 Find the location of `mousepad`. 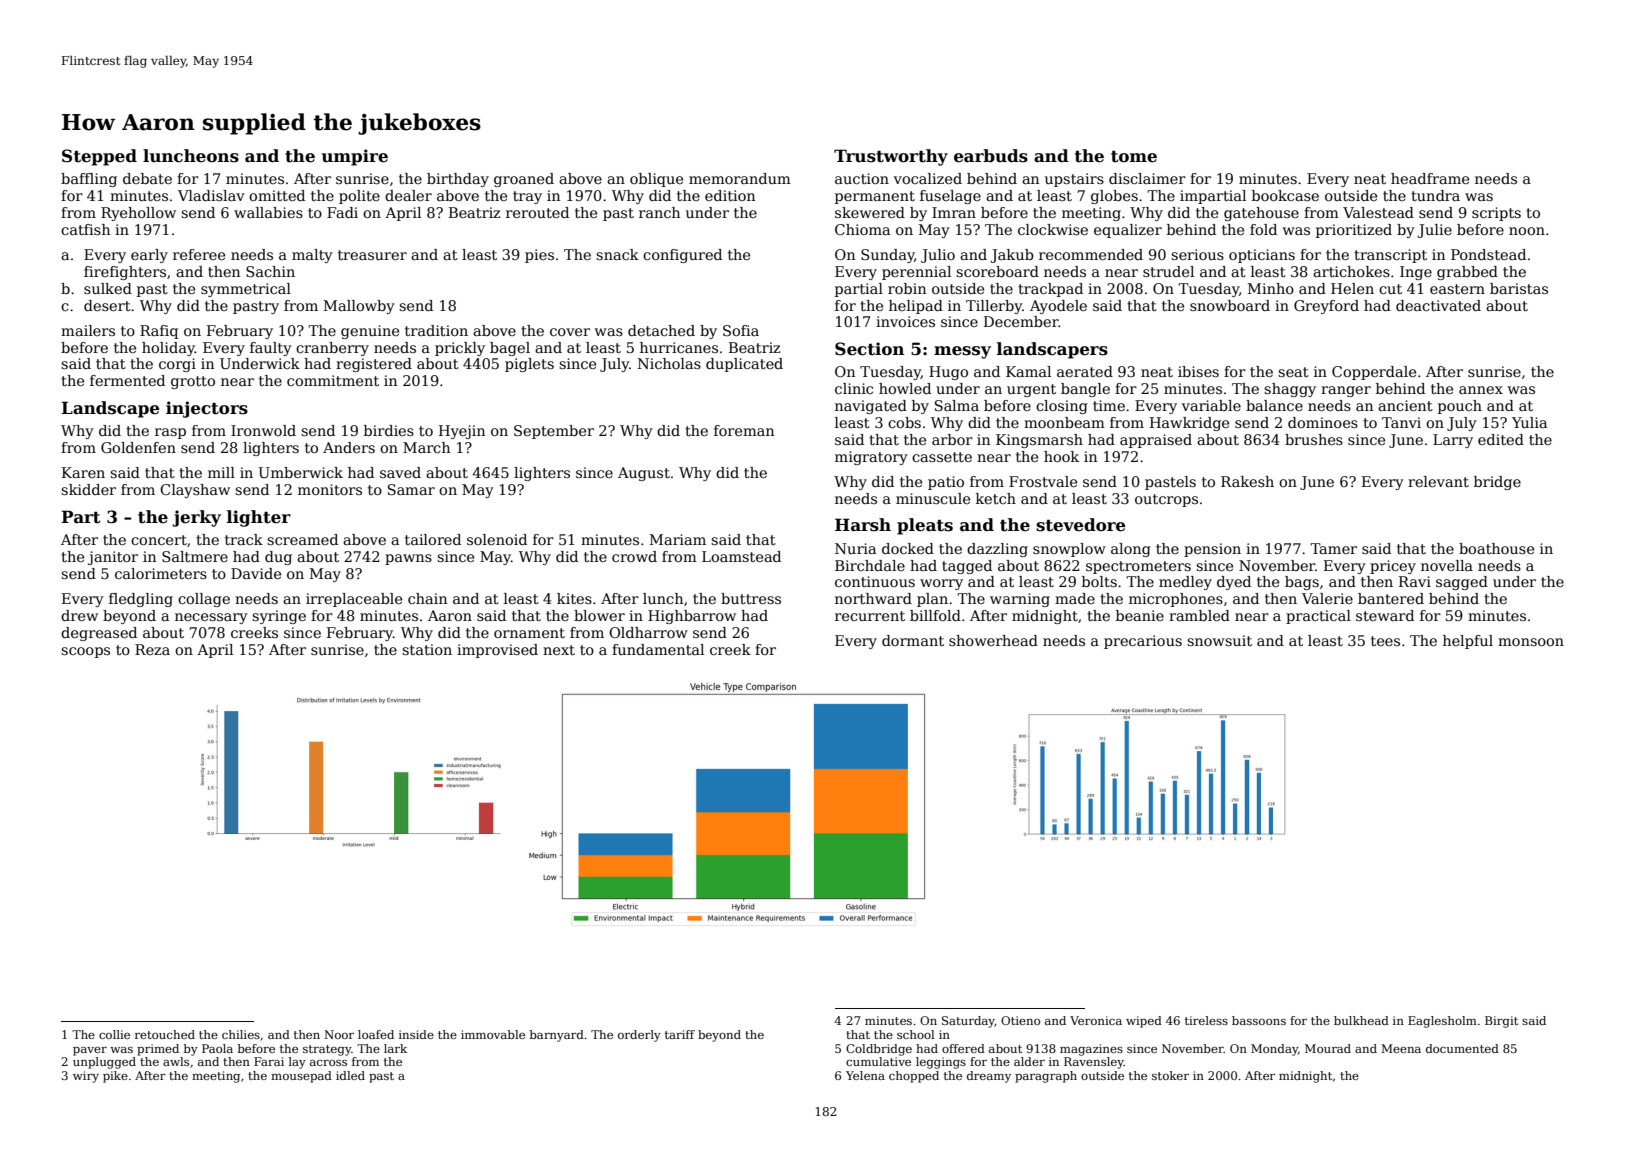

mousepad is located at coordinates (301, 1077).
